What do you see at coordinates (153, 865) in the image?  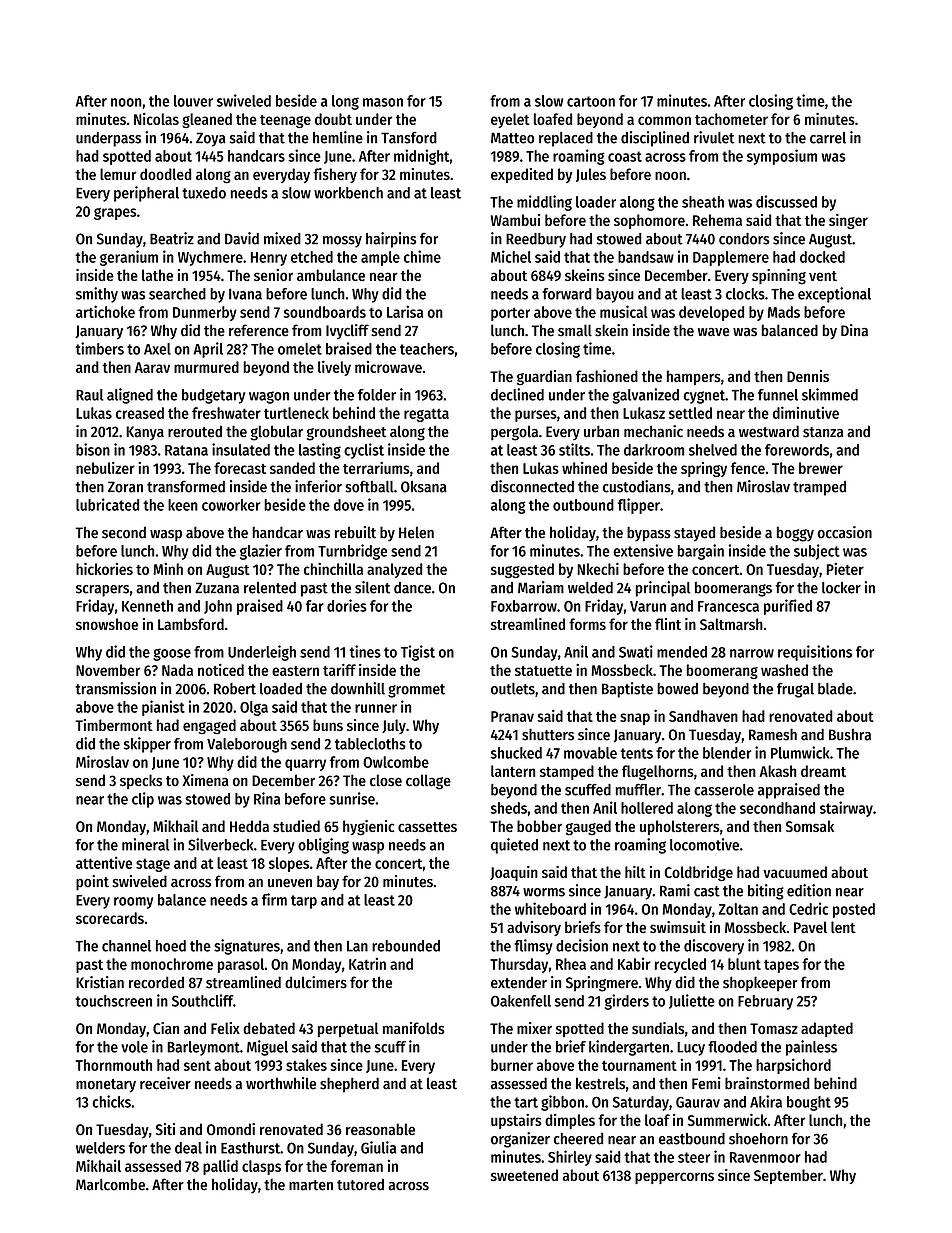 I see `stage` at bounding box center [153, 865].
